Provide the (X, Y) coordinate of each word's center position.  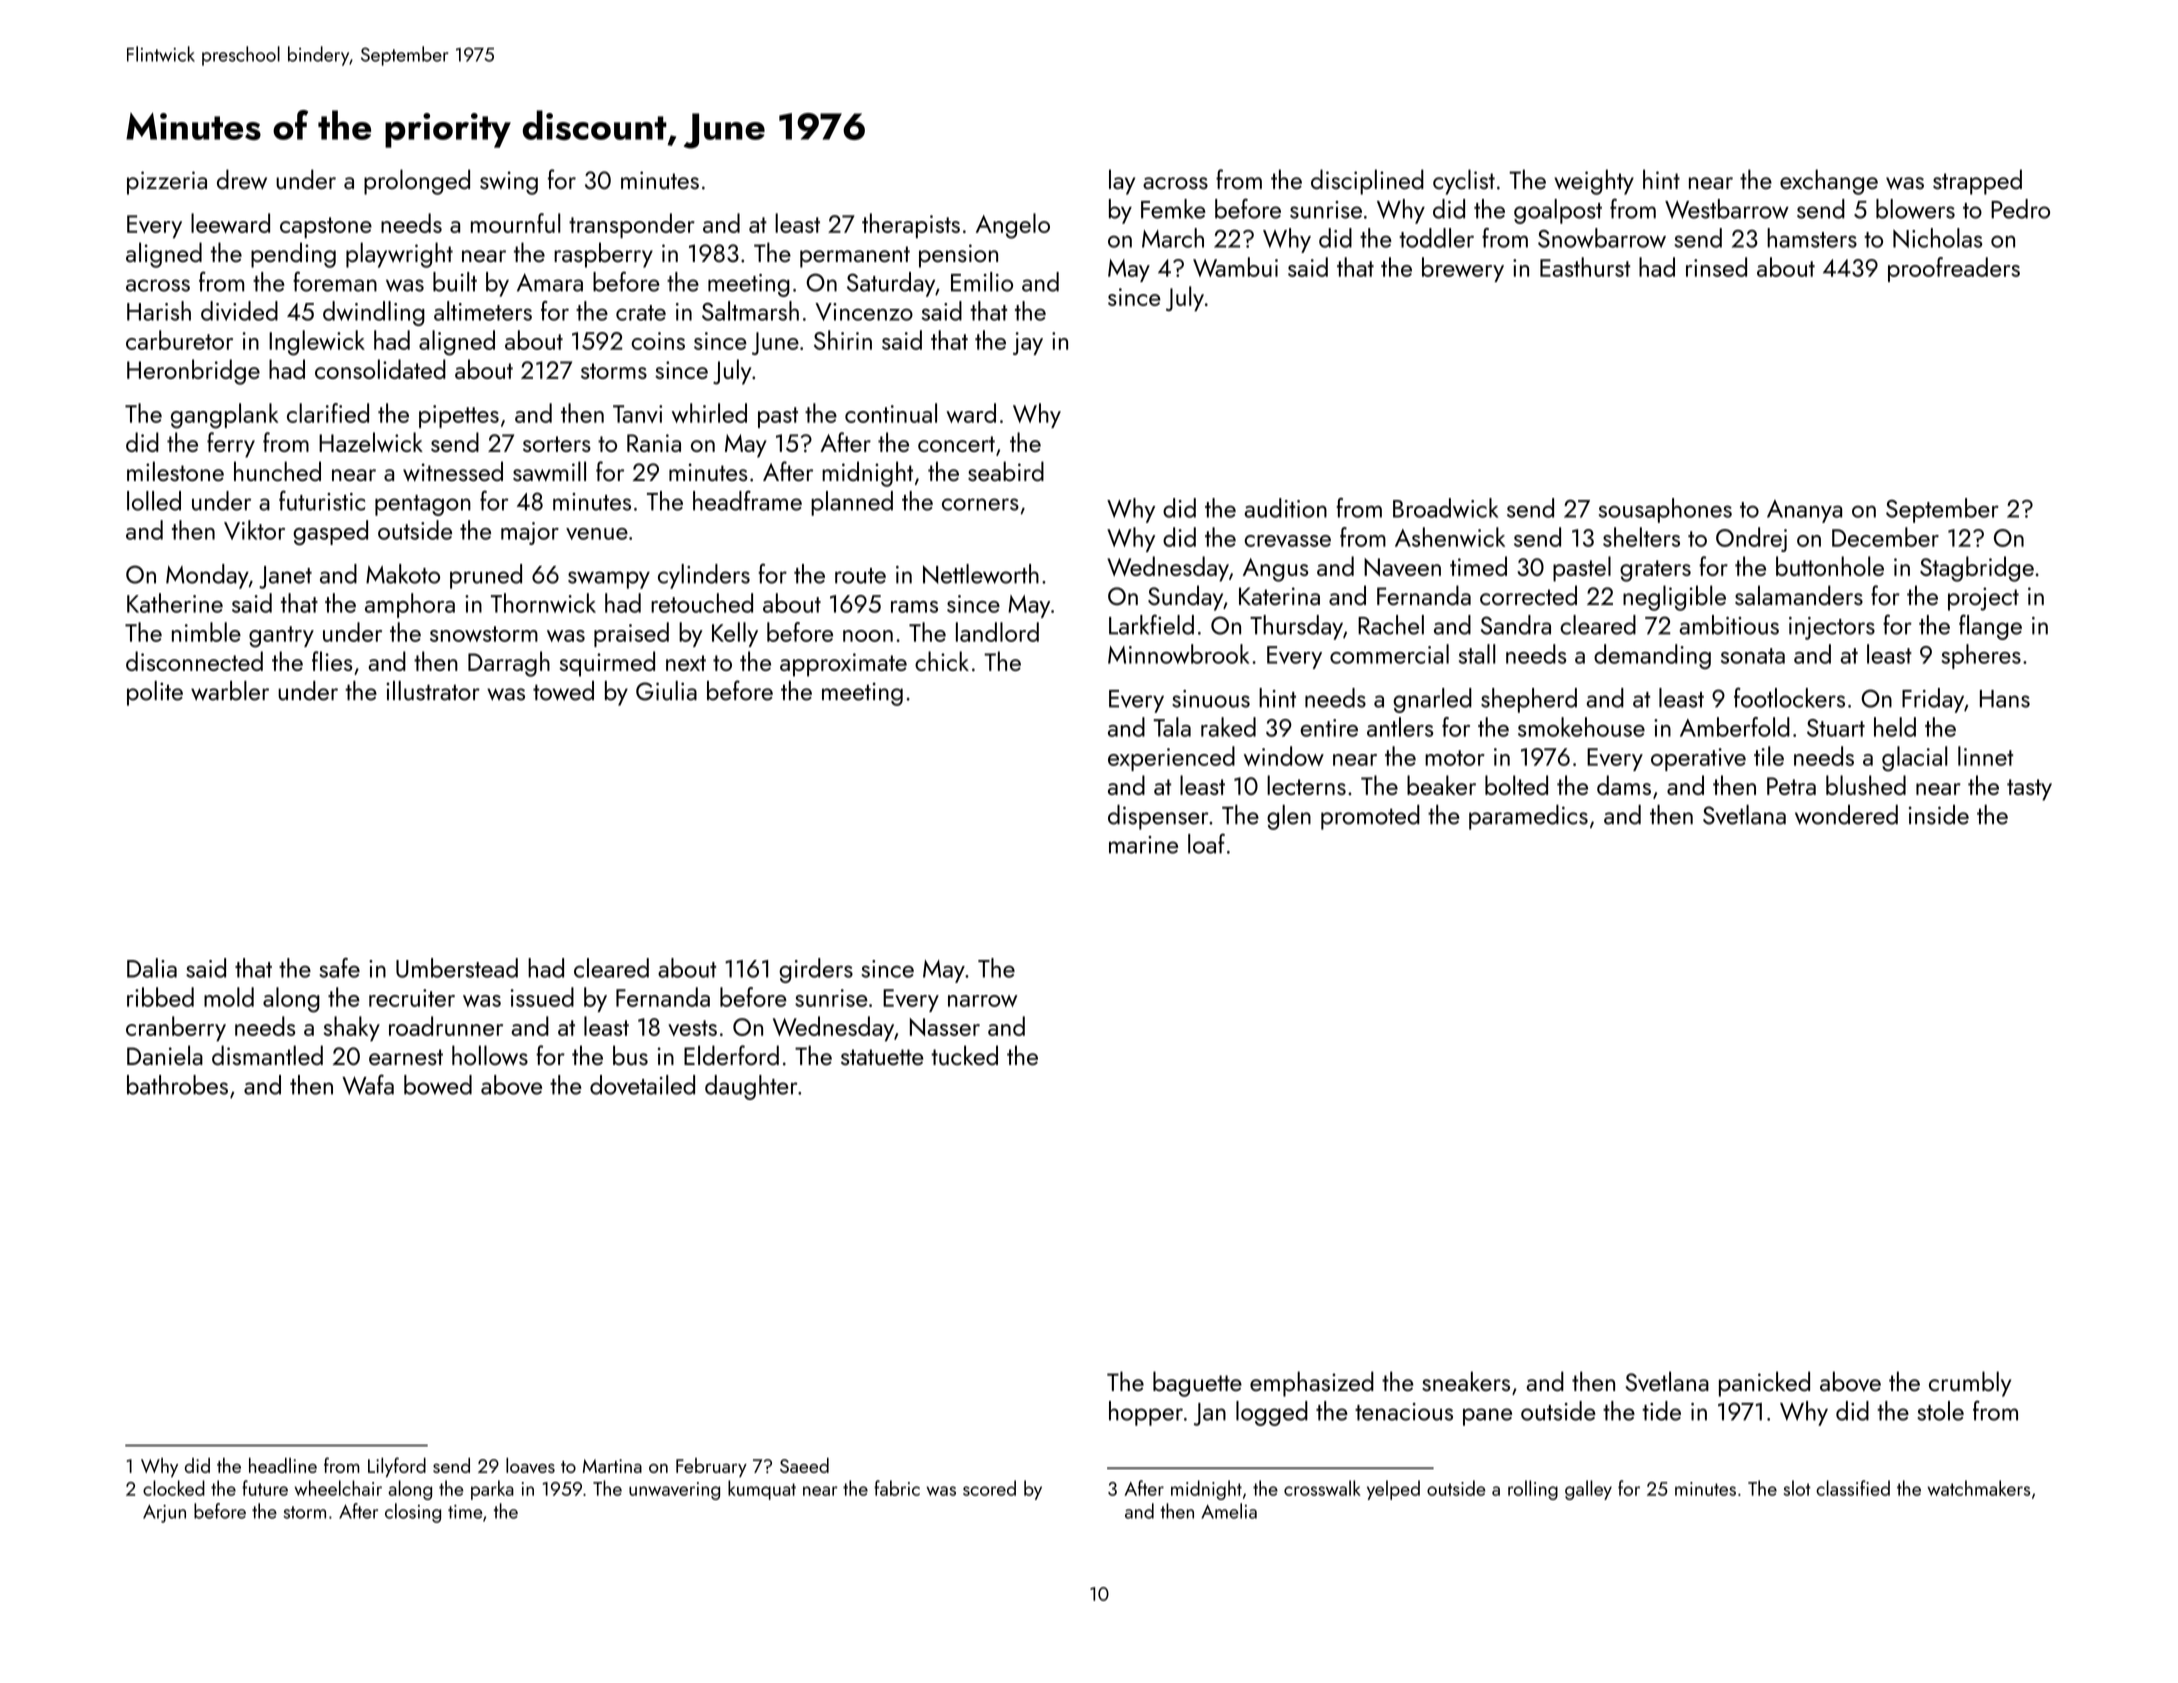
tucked (964, 1055)
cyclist (1464, 182)
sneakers (1466, 1381)
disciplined (1367, 182)
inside (1939, 815)
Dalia (152, 968)
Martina (612, 1466)
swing (509, 183)
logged (1272, 1413)
